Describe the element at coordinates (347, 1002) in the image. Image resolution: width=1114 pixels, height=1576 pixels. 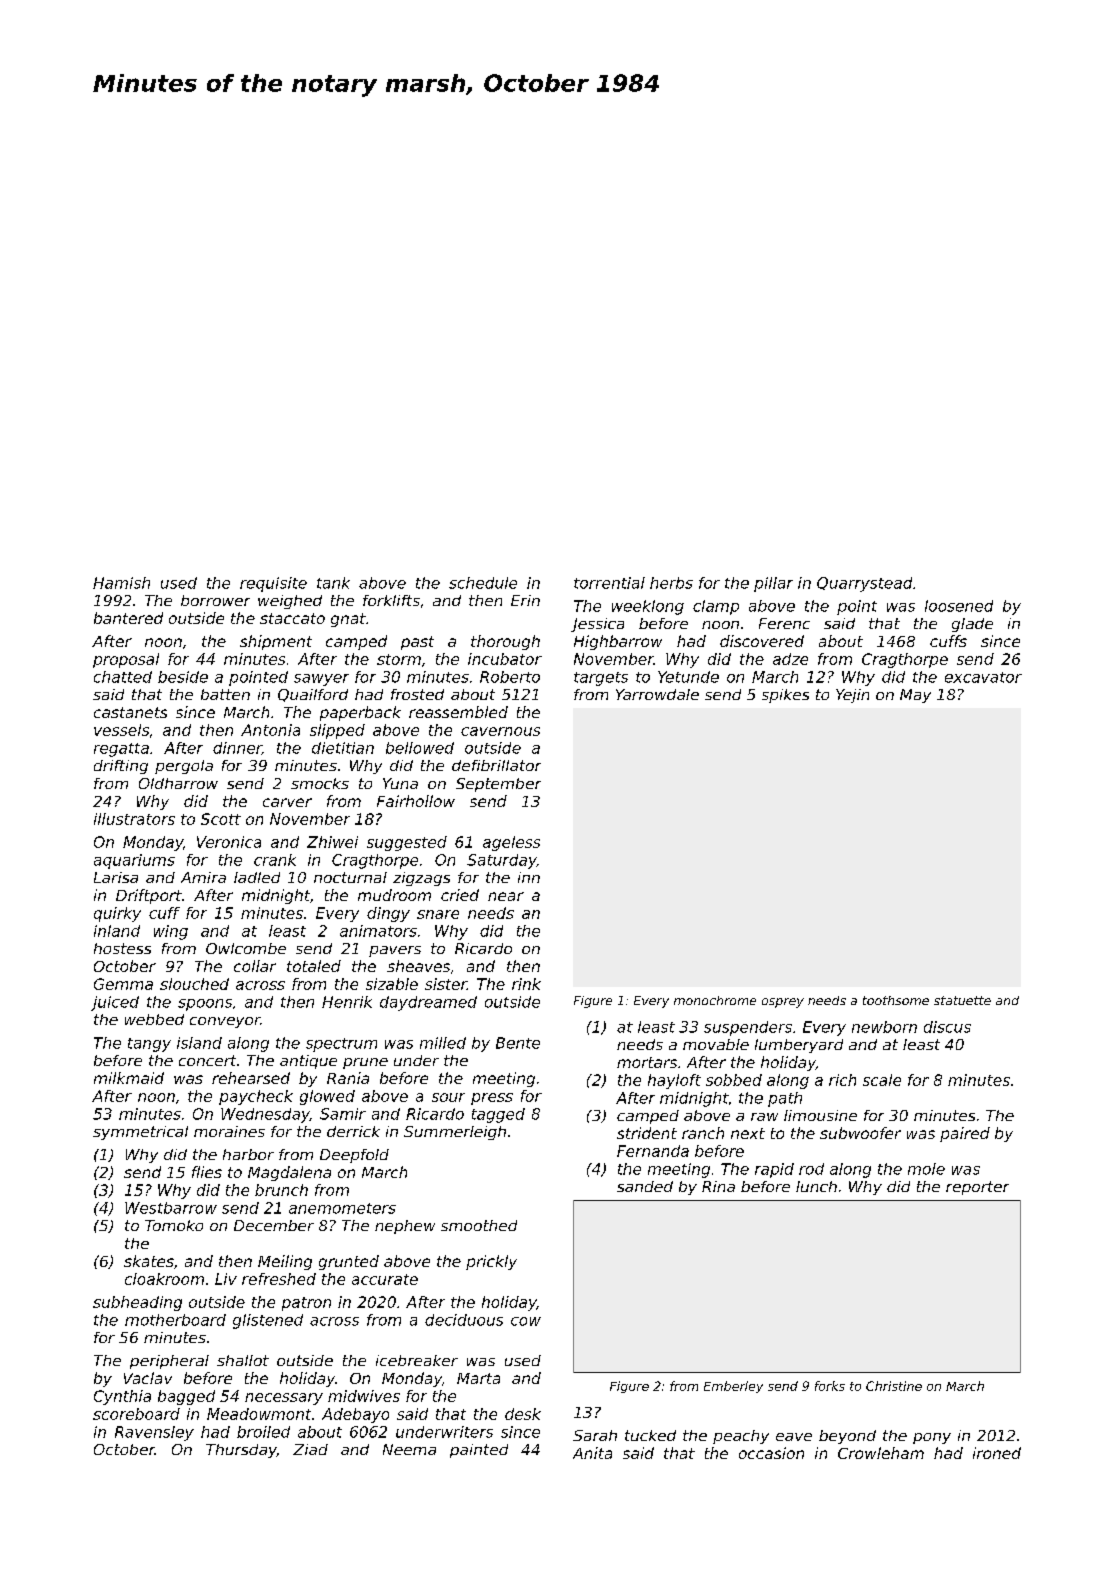
I see `Henrik` at that location.
